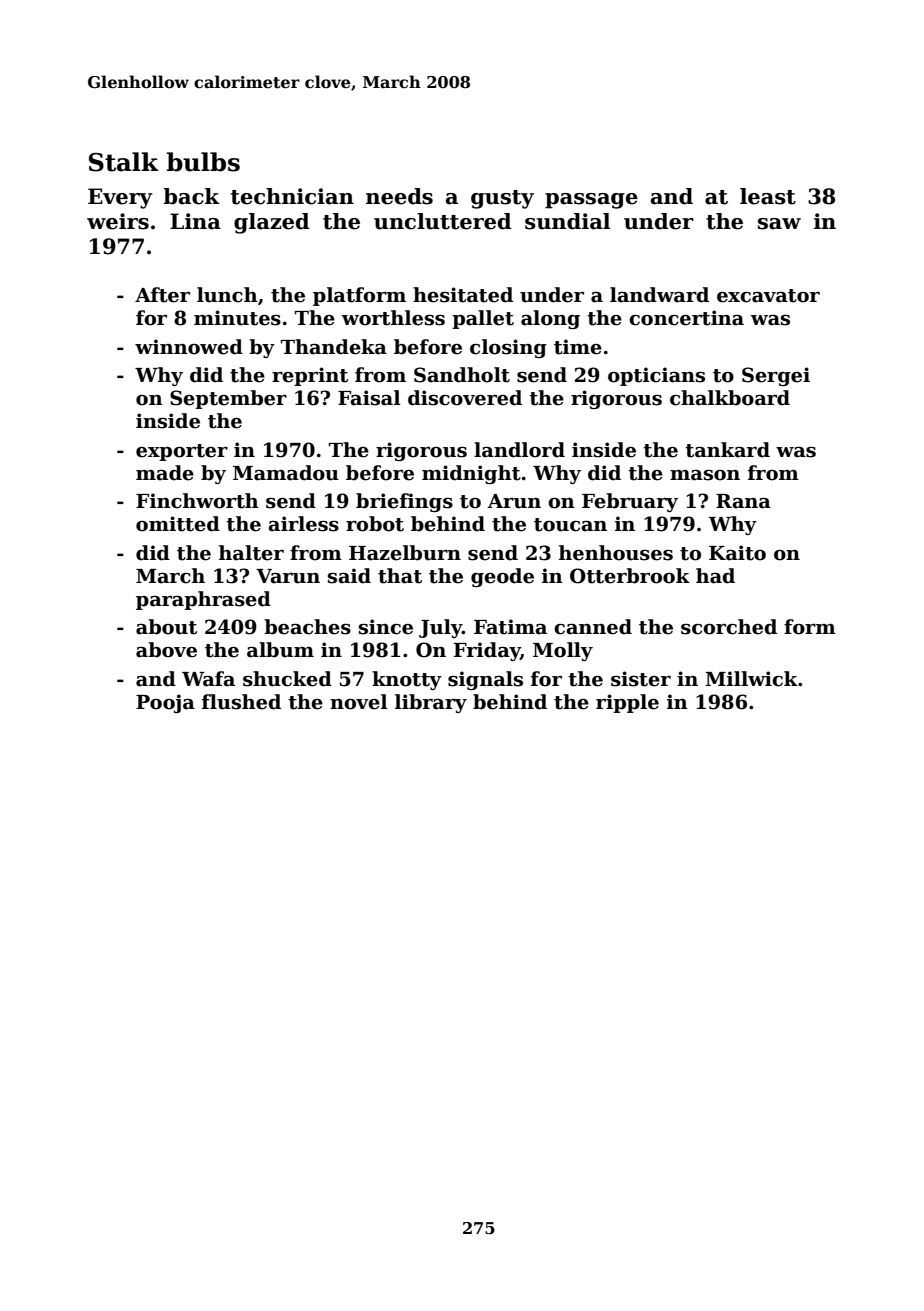 The image size is (924, 1311). I want to click on Every, so click(120, 198).
